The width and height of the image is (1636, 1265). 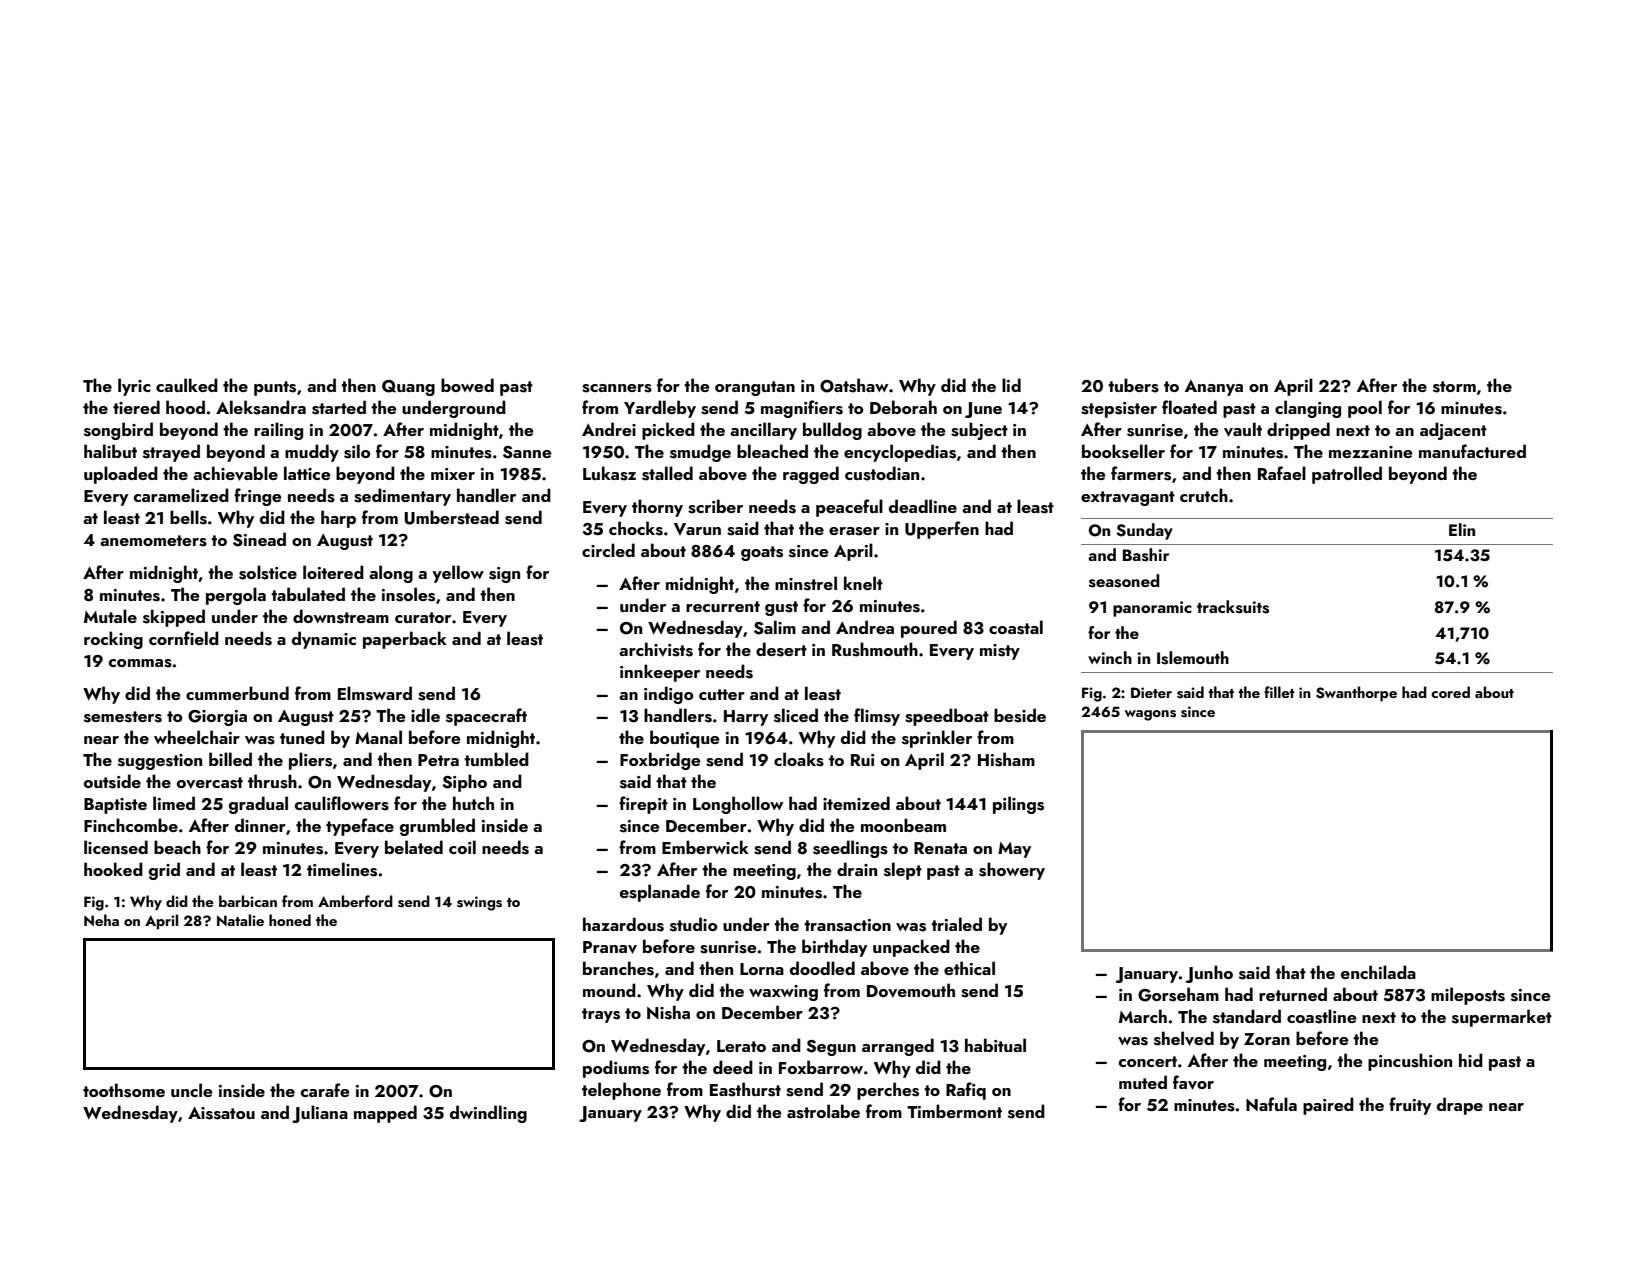 I want to click on beside, so click(x=1020, y=715).
